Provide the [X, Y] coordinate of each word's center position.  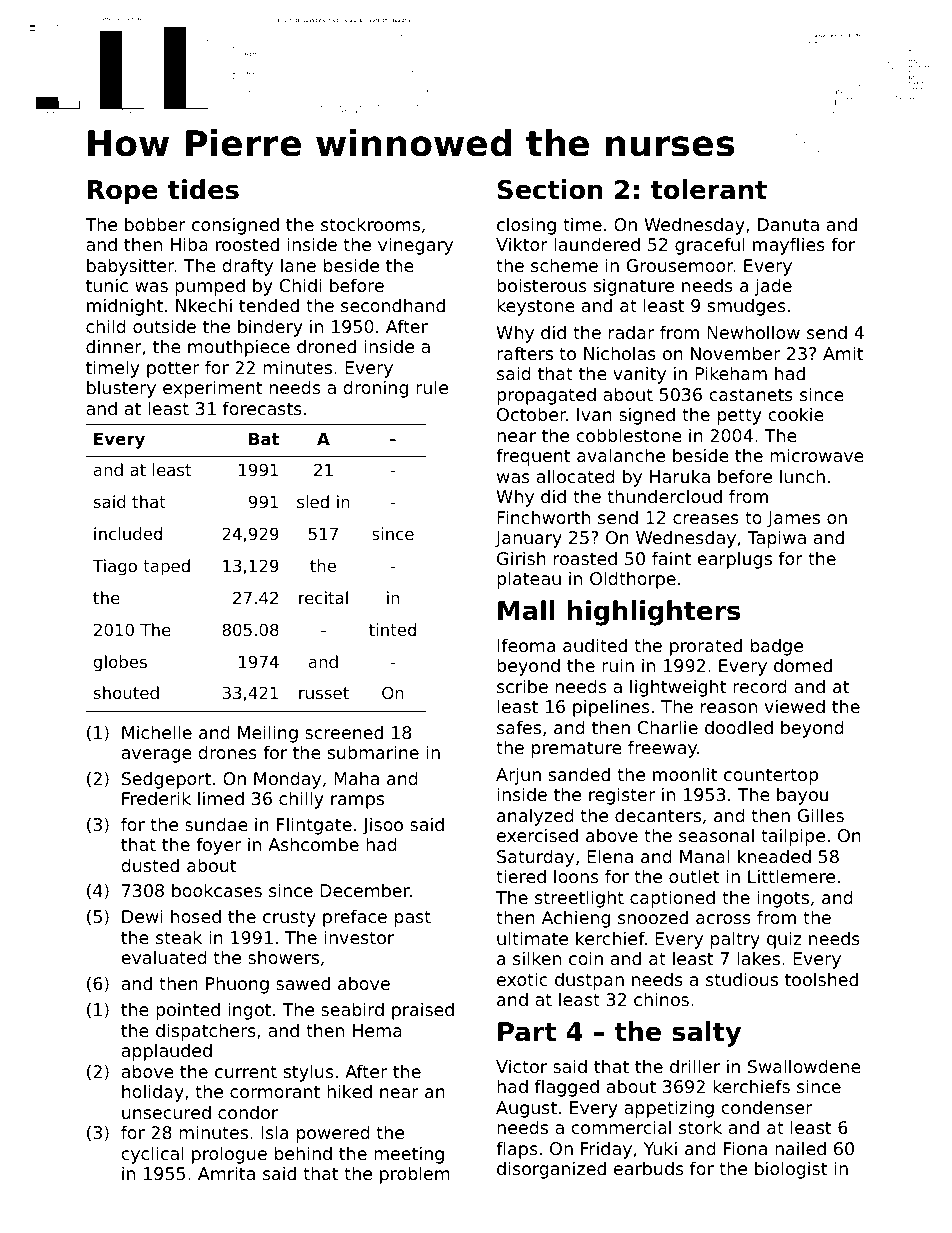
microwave [817, 455]
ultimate [532, 938]
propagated [546, 396]
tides [203, 189]
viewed [795, 706]
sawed [303, 983]
